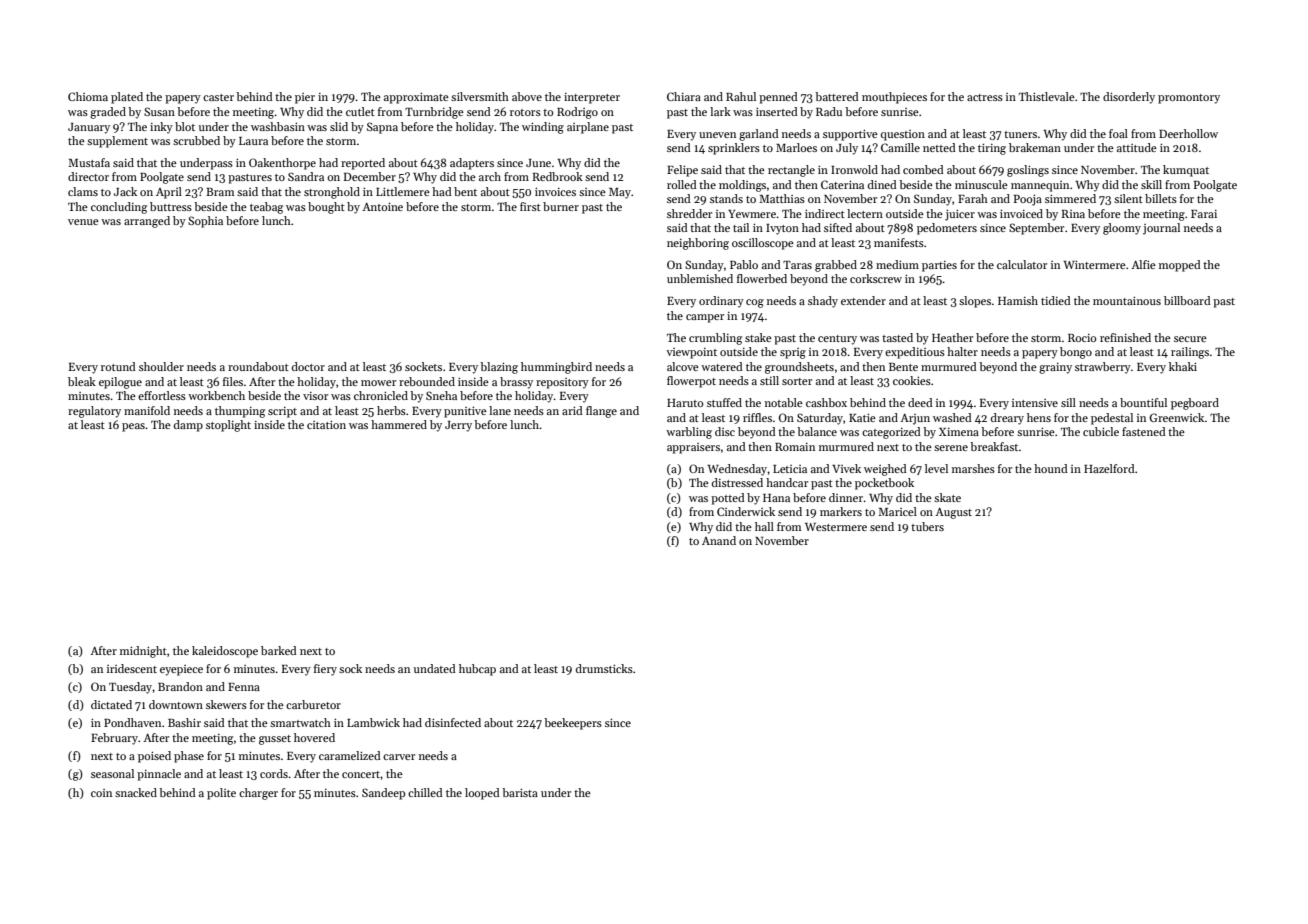 Image resolution: width=1308 pixels, height=924 pixels. I want to click on first, so click(530, 206).
